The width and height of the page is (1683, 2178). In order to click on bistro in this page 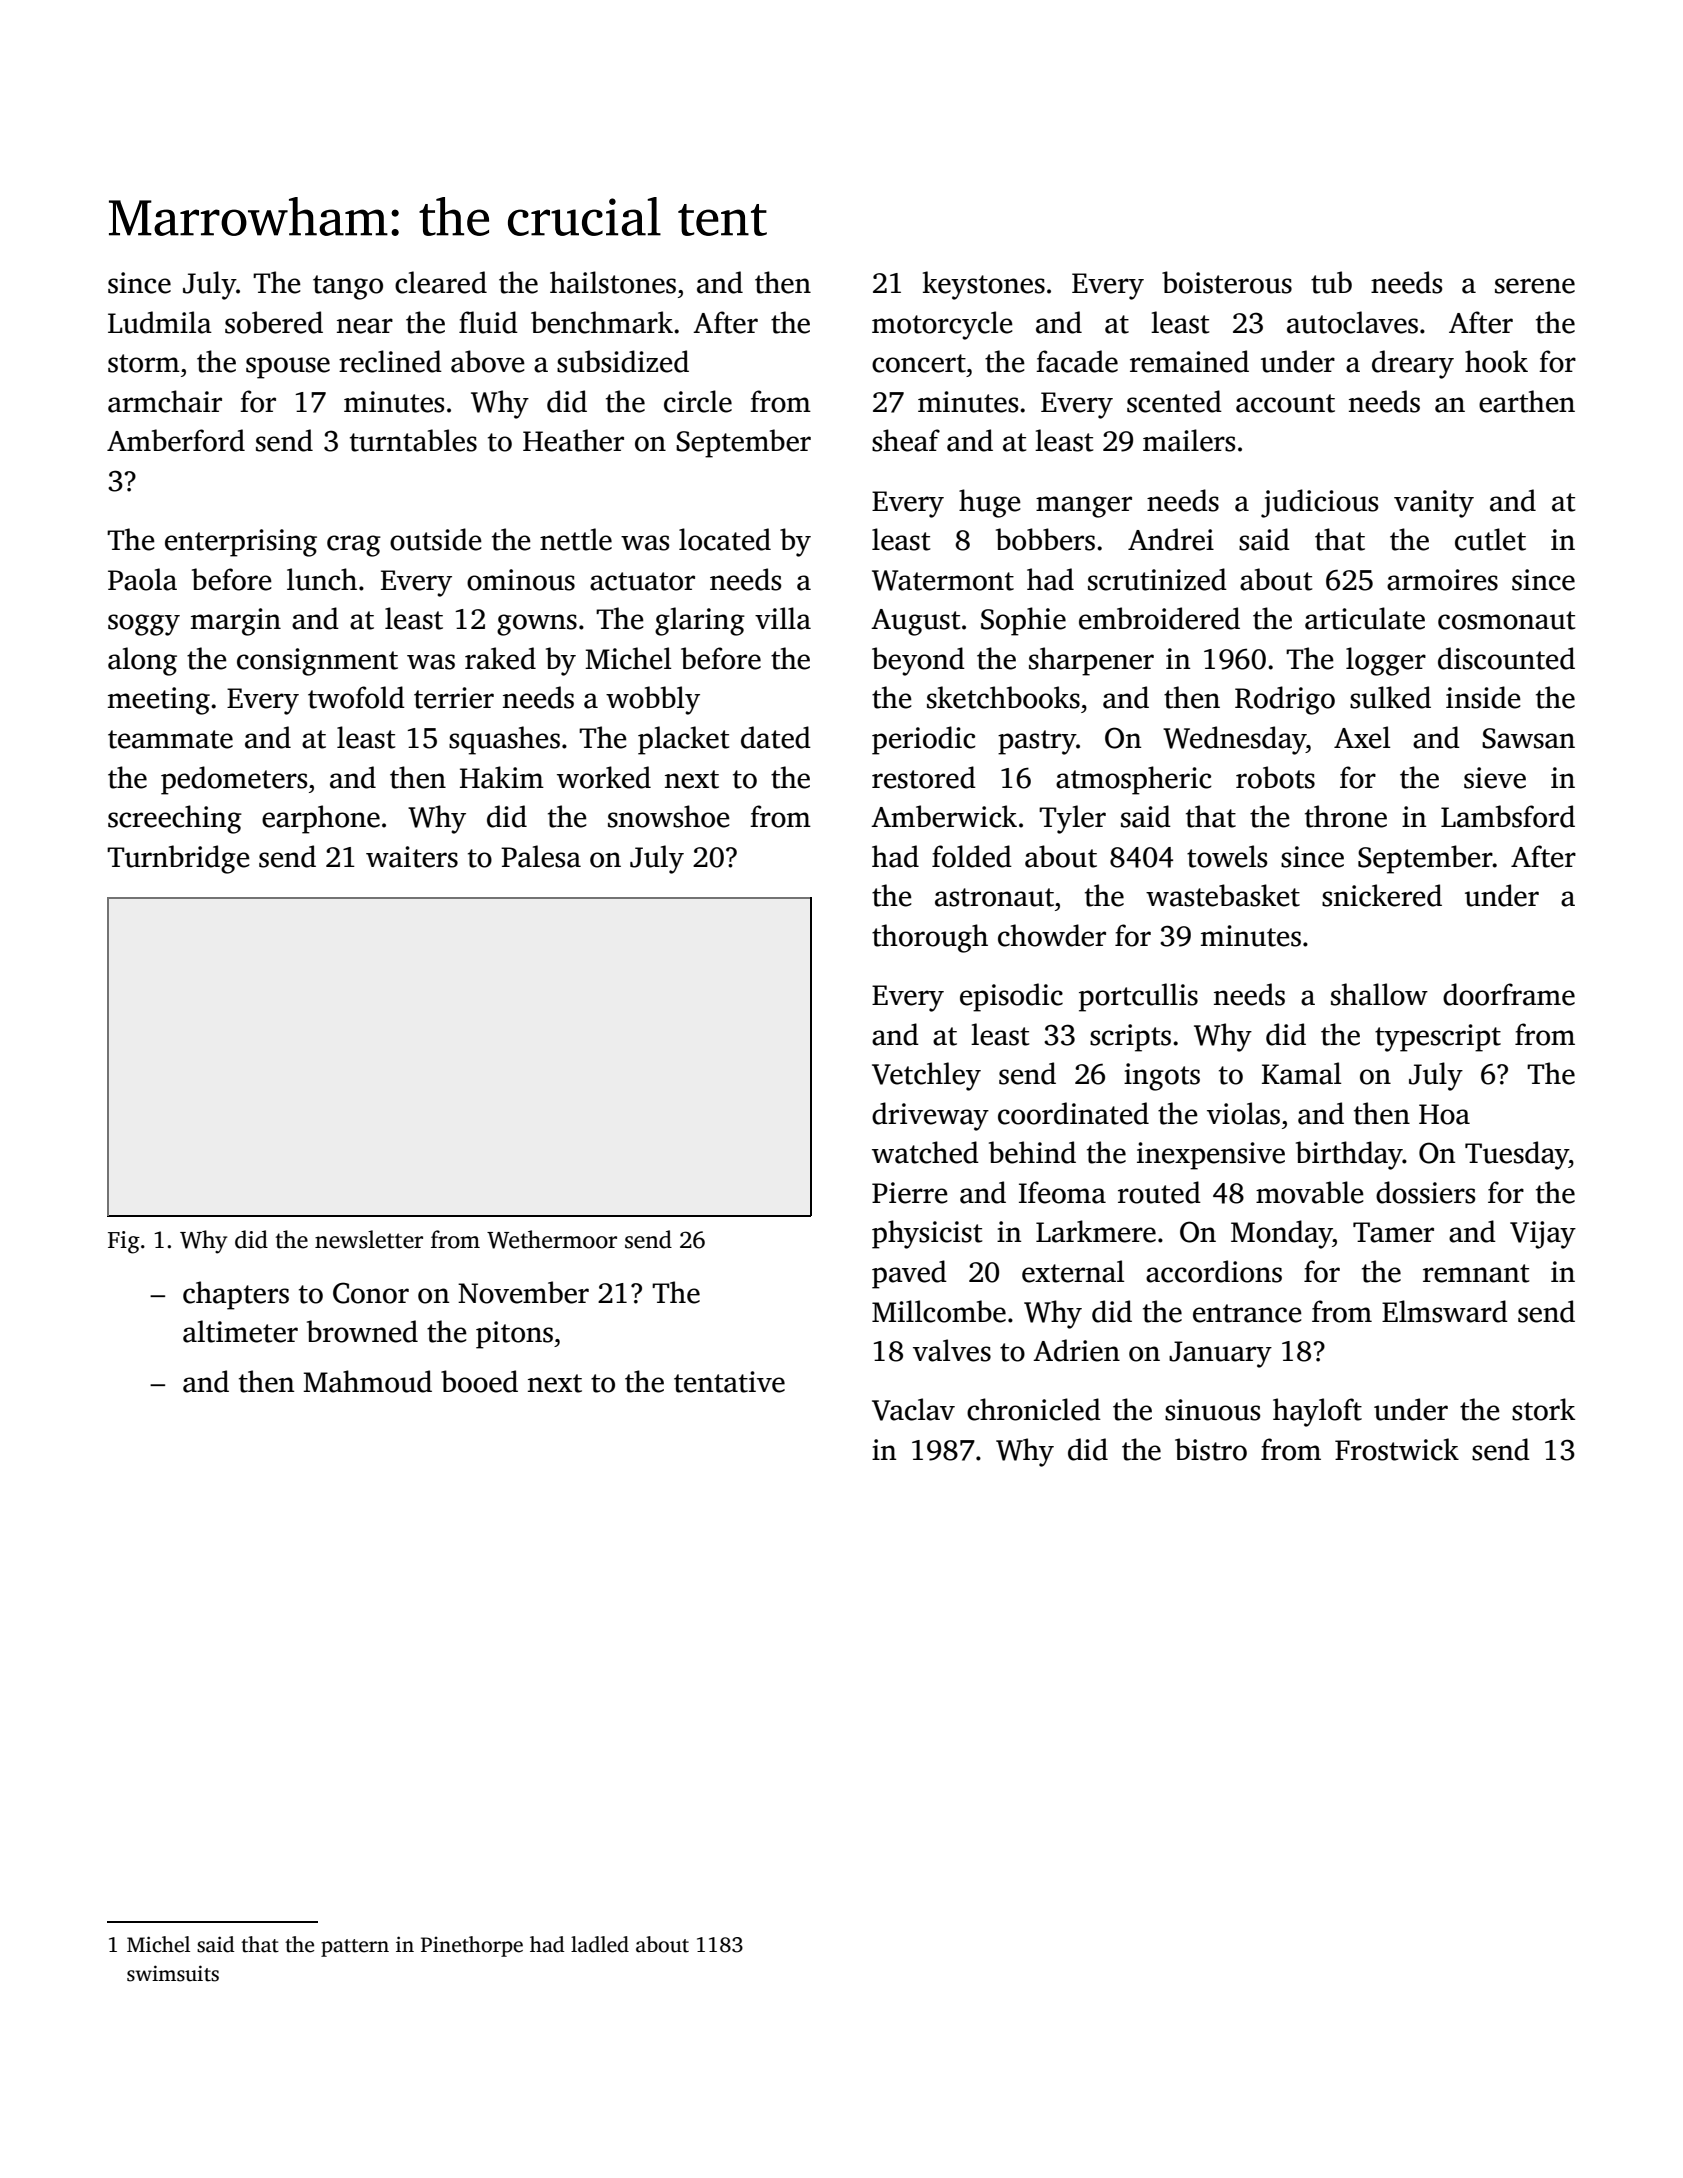, I will do `click(1211, 1449)`.
